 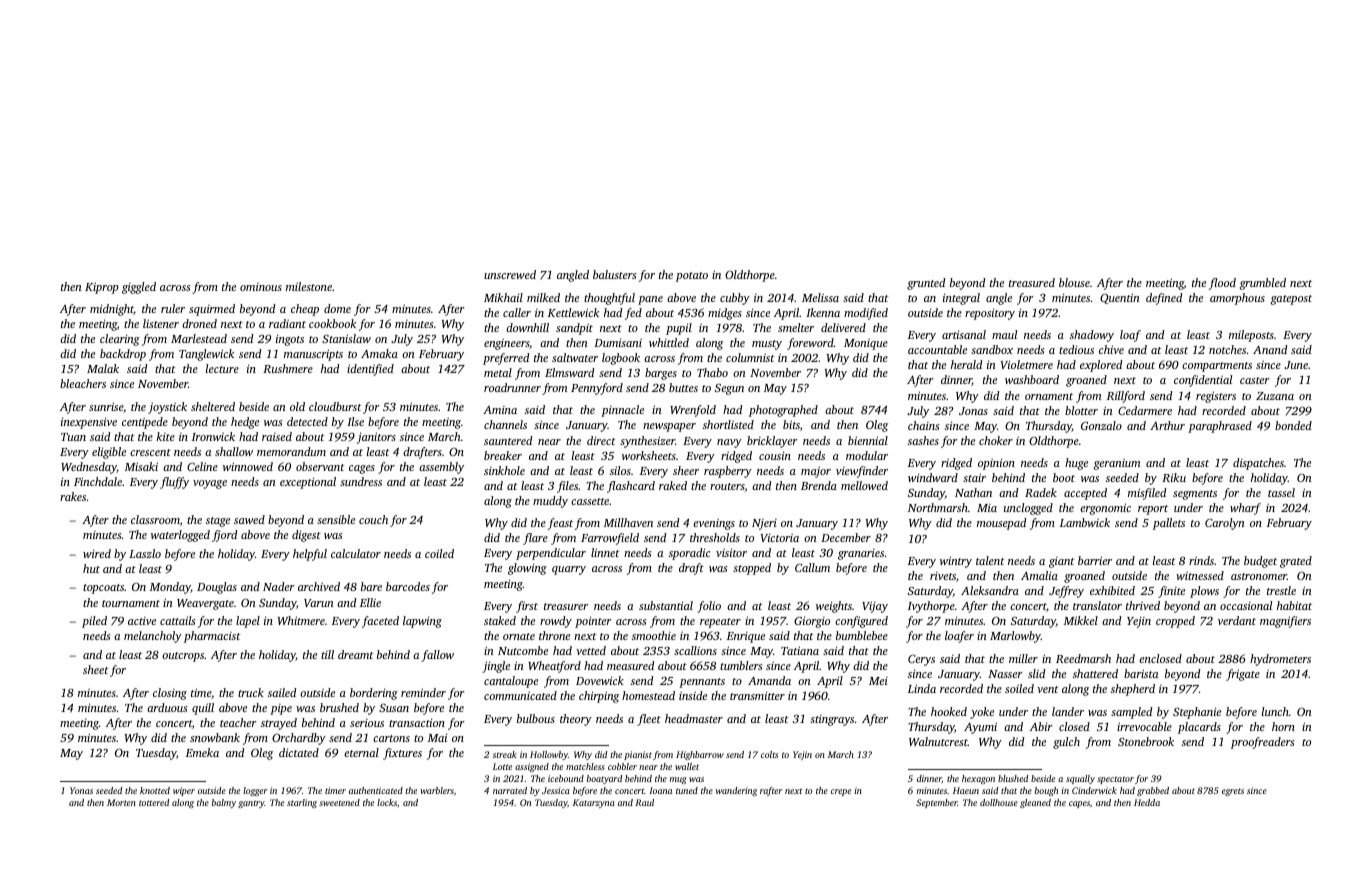 What do you see at coordinates (154, 802) in the image?
I see `tottered` at bounding box center [154, 802].
